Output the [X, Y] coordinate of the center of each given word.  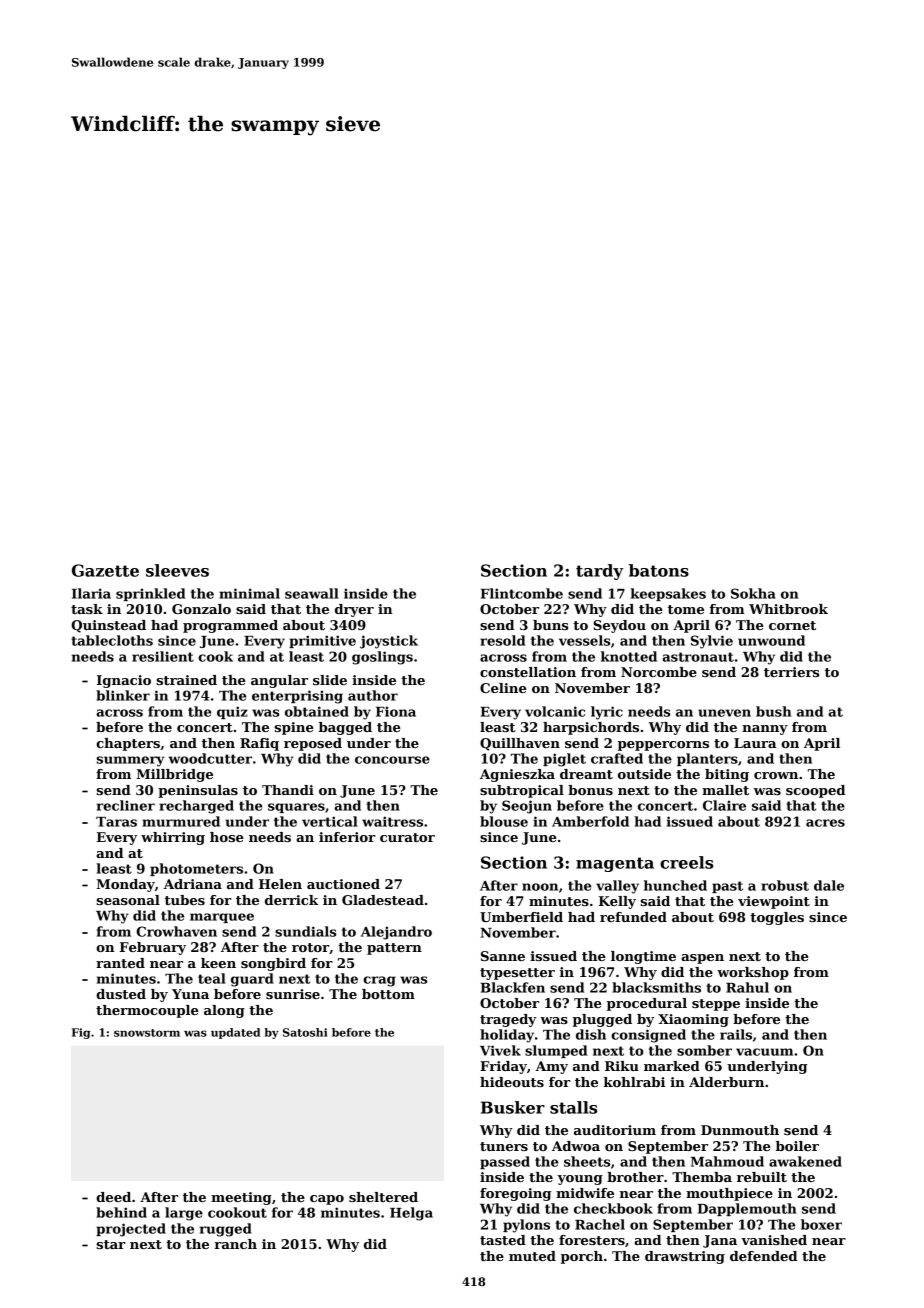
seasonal [128, 900]
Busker [513, 1107]
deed [113, 1197]
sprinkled [150, 594]
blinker [123, 695]
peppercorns [663, 746]
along [224, 1011]
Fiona [396, 711]
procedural [647, 1004]
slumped [556, 1051]
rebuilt [762, 1177]
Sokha [753, 593]
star [111, 1244]
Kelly [617, 902]
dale [829, 885]
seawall [312, 593]
